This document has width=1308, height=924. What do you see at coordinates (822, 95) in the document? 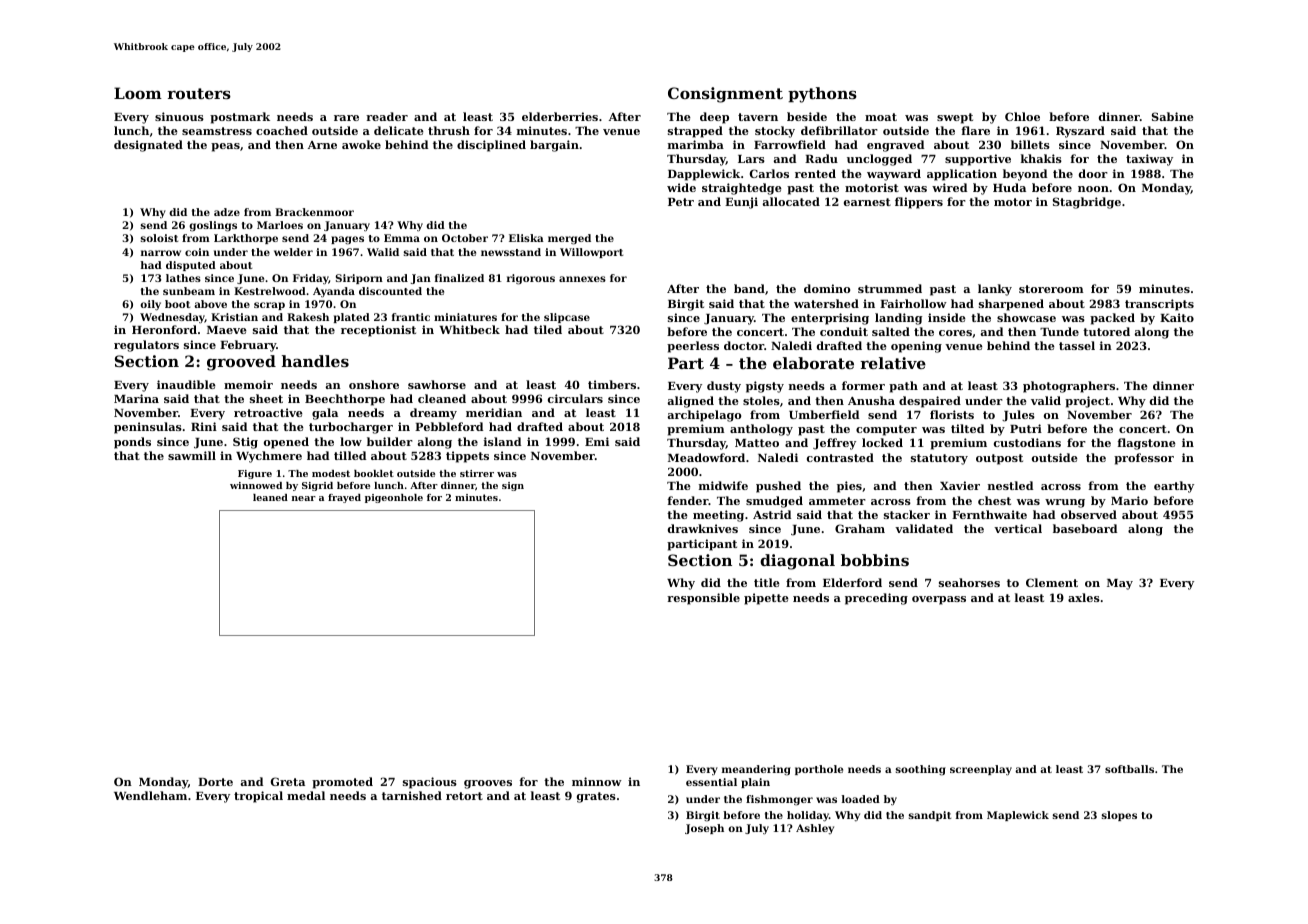
I see `pythons` at bounding box center [822, 95].
